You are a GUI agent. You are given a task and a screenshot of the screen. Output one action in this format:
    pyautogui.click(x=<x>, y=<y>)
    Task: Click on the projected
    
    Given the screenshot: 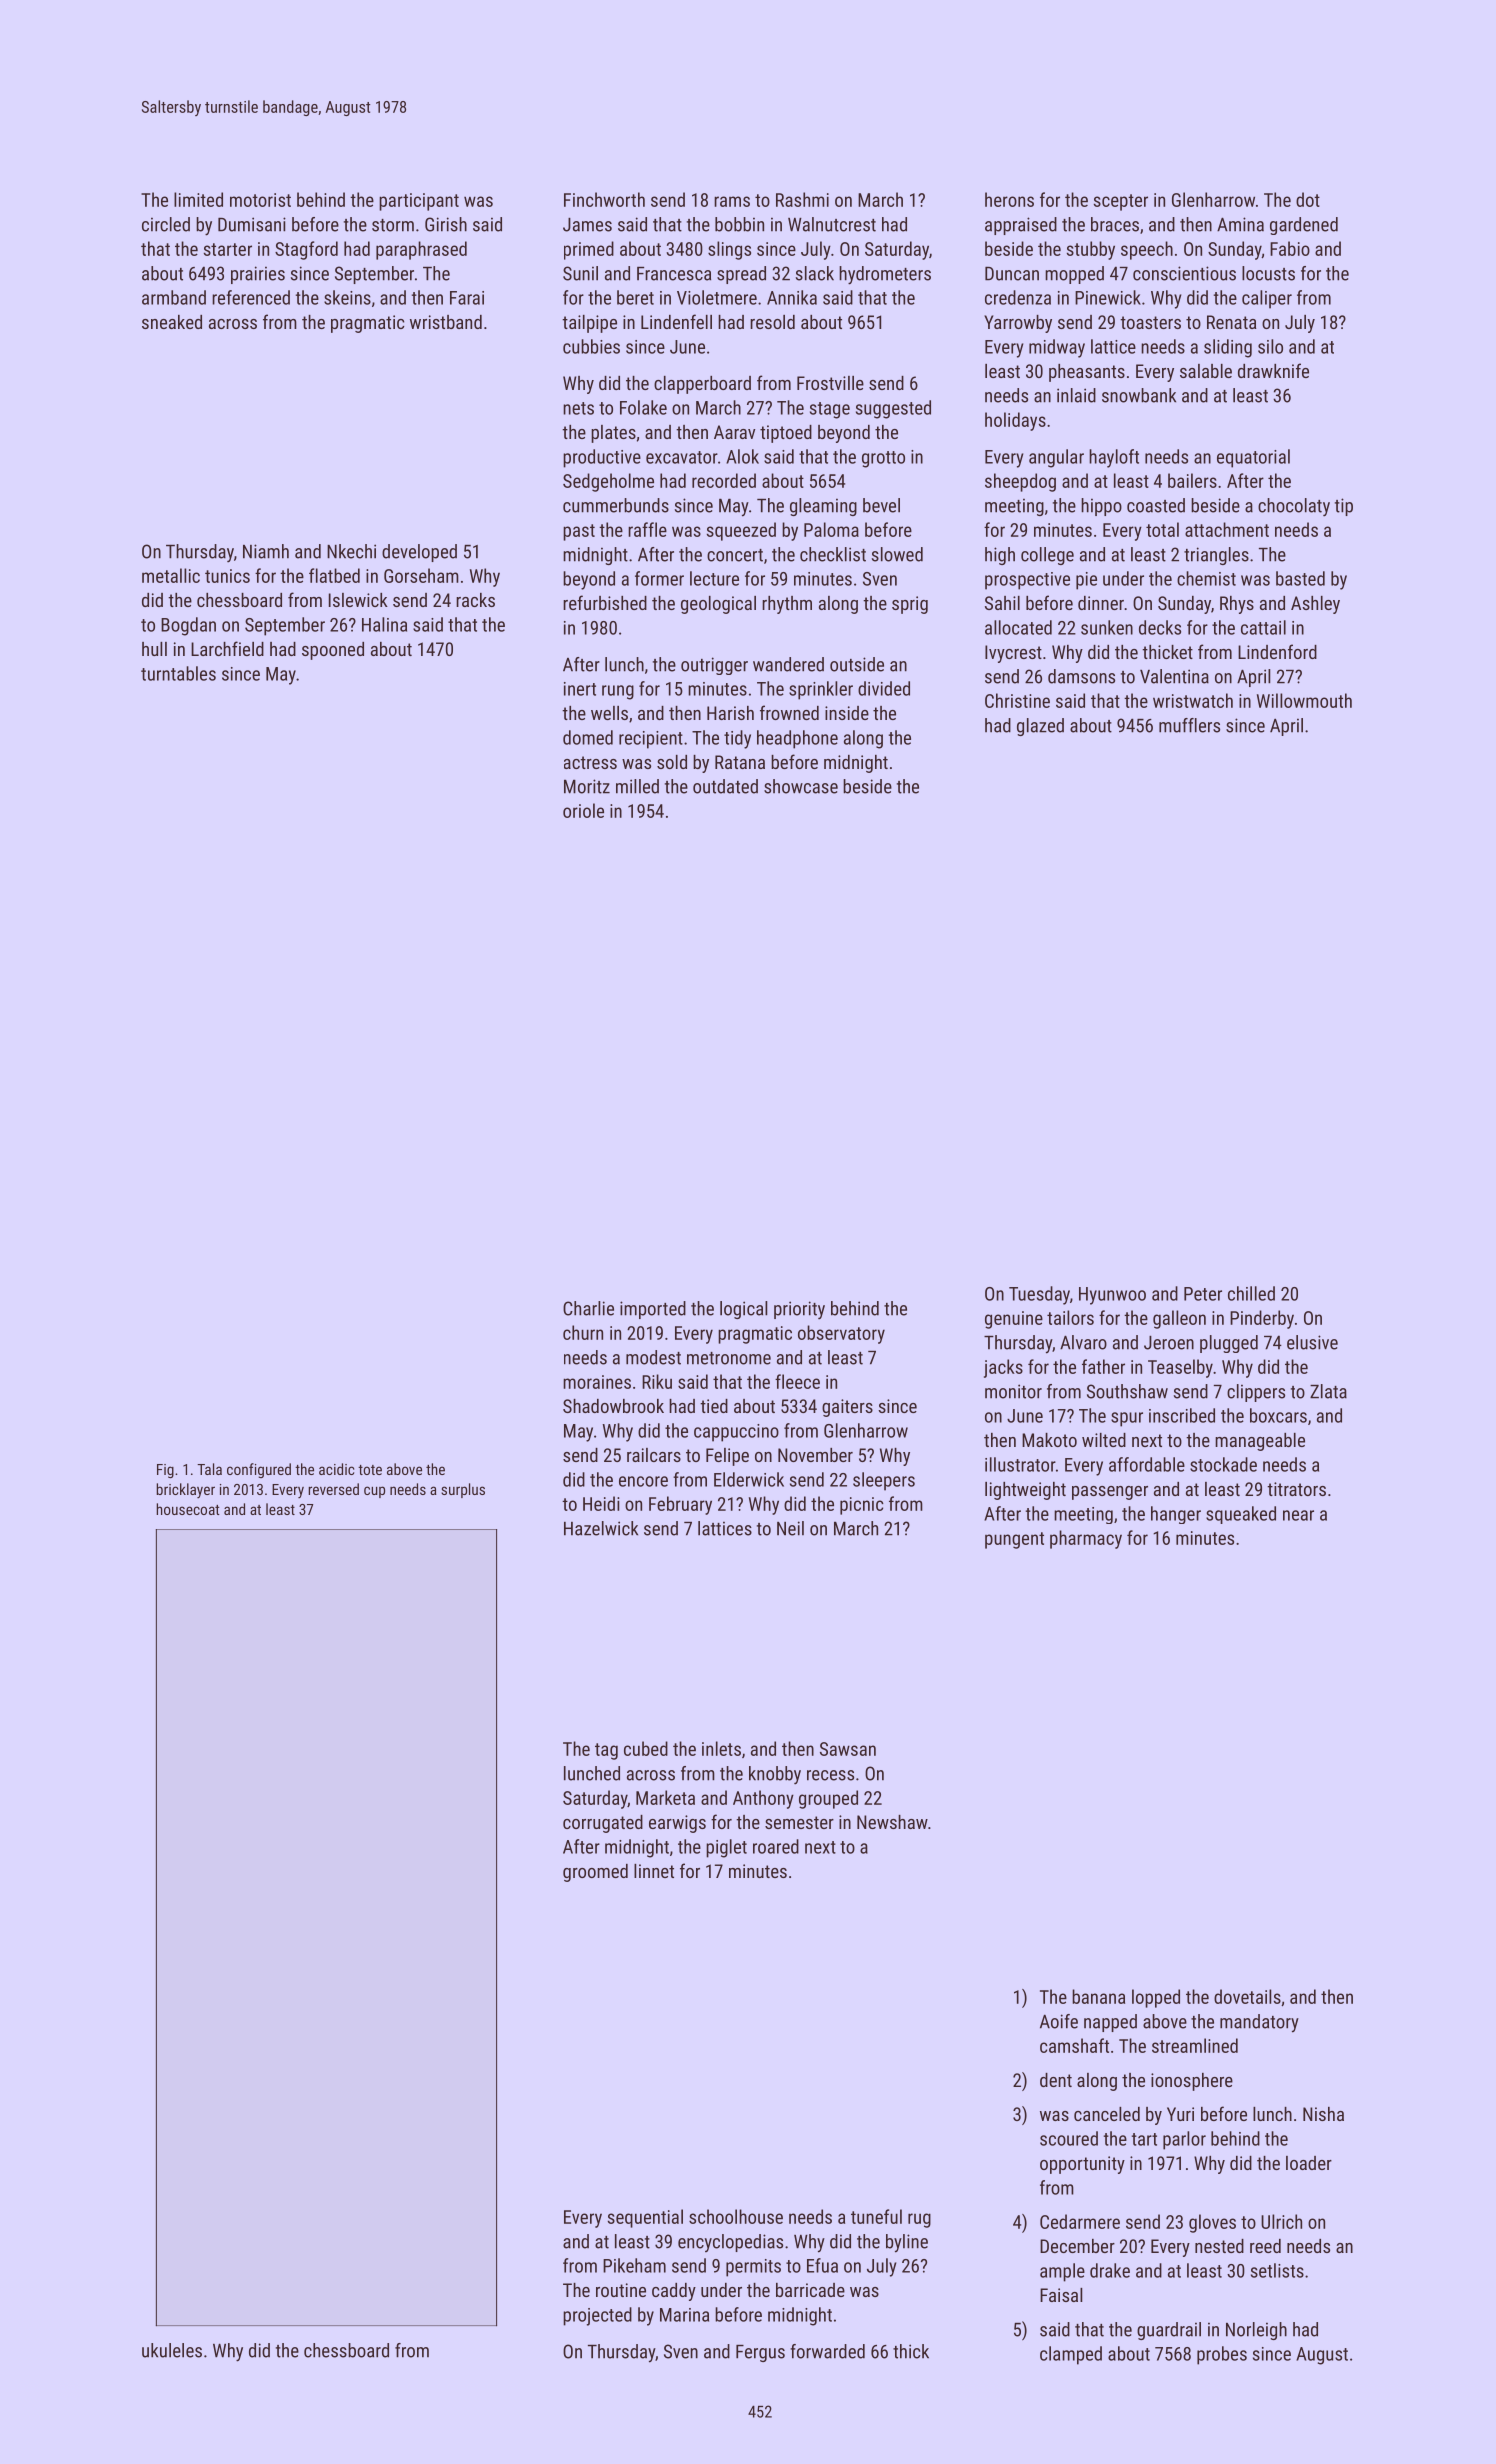 What is the action you would take?
    pyautogui.click(x=597, y=2316)
